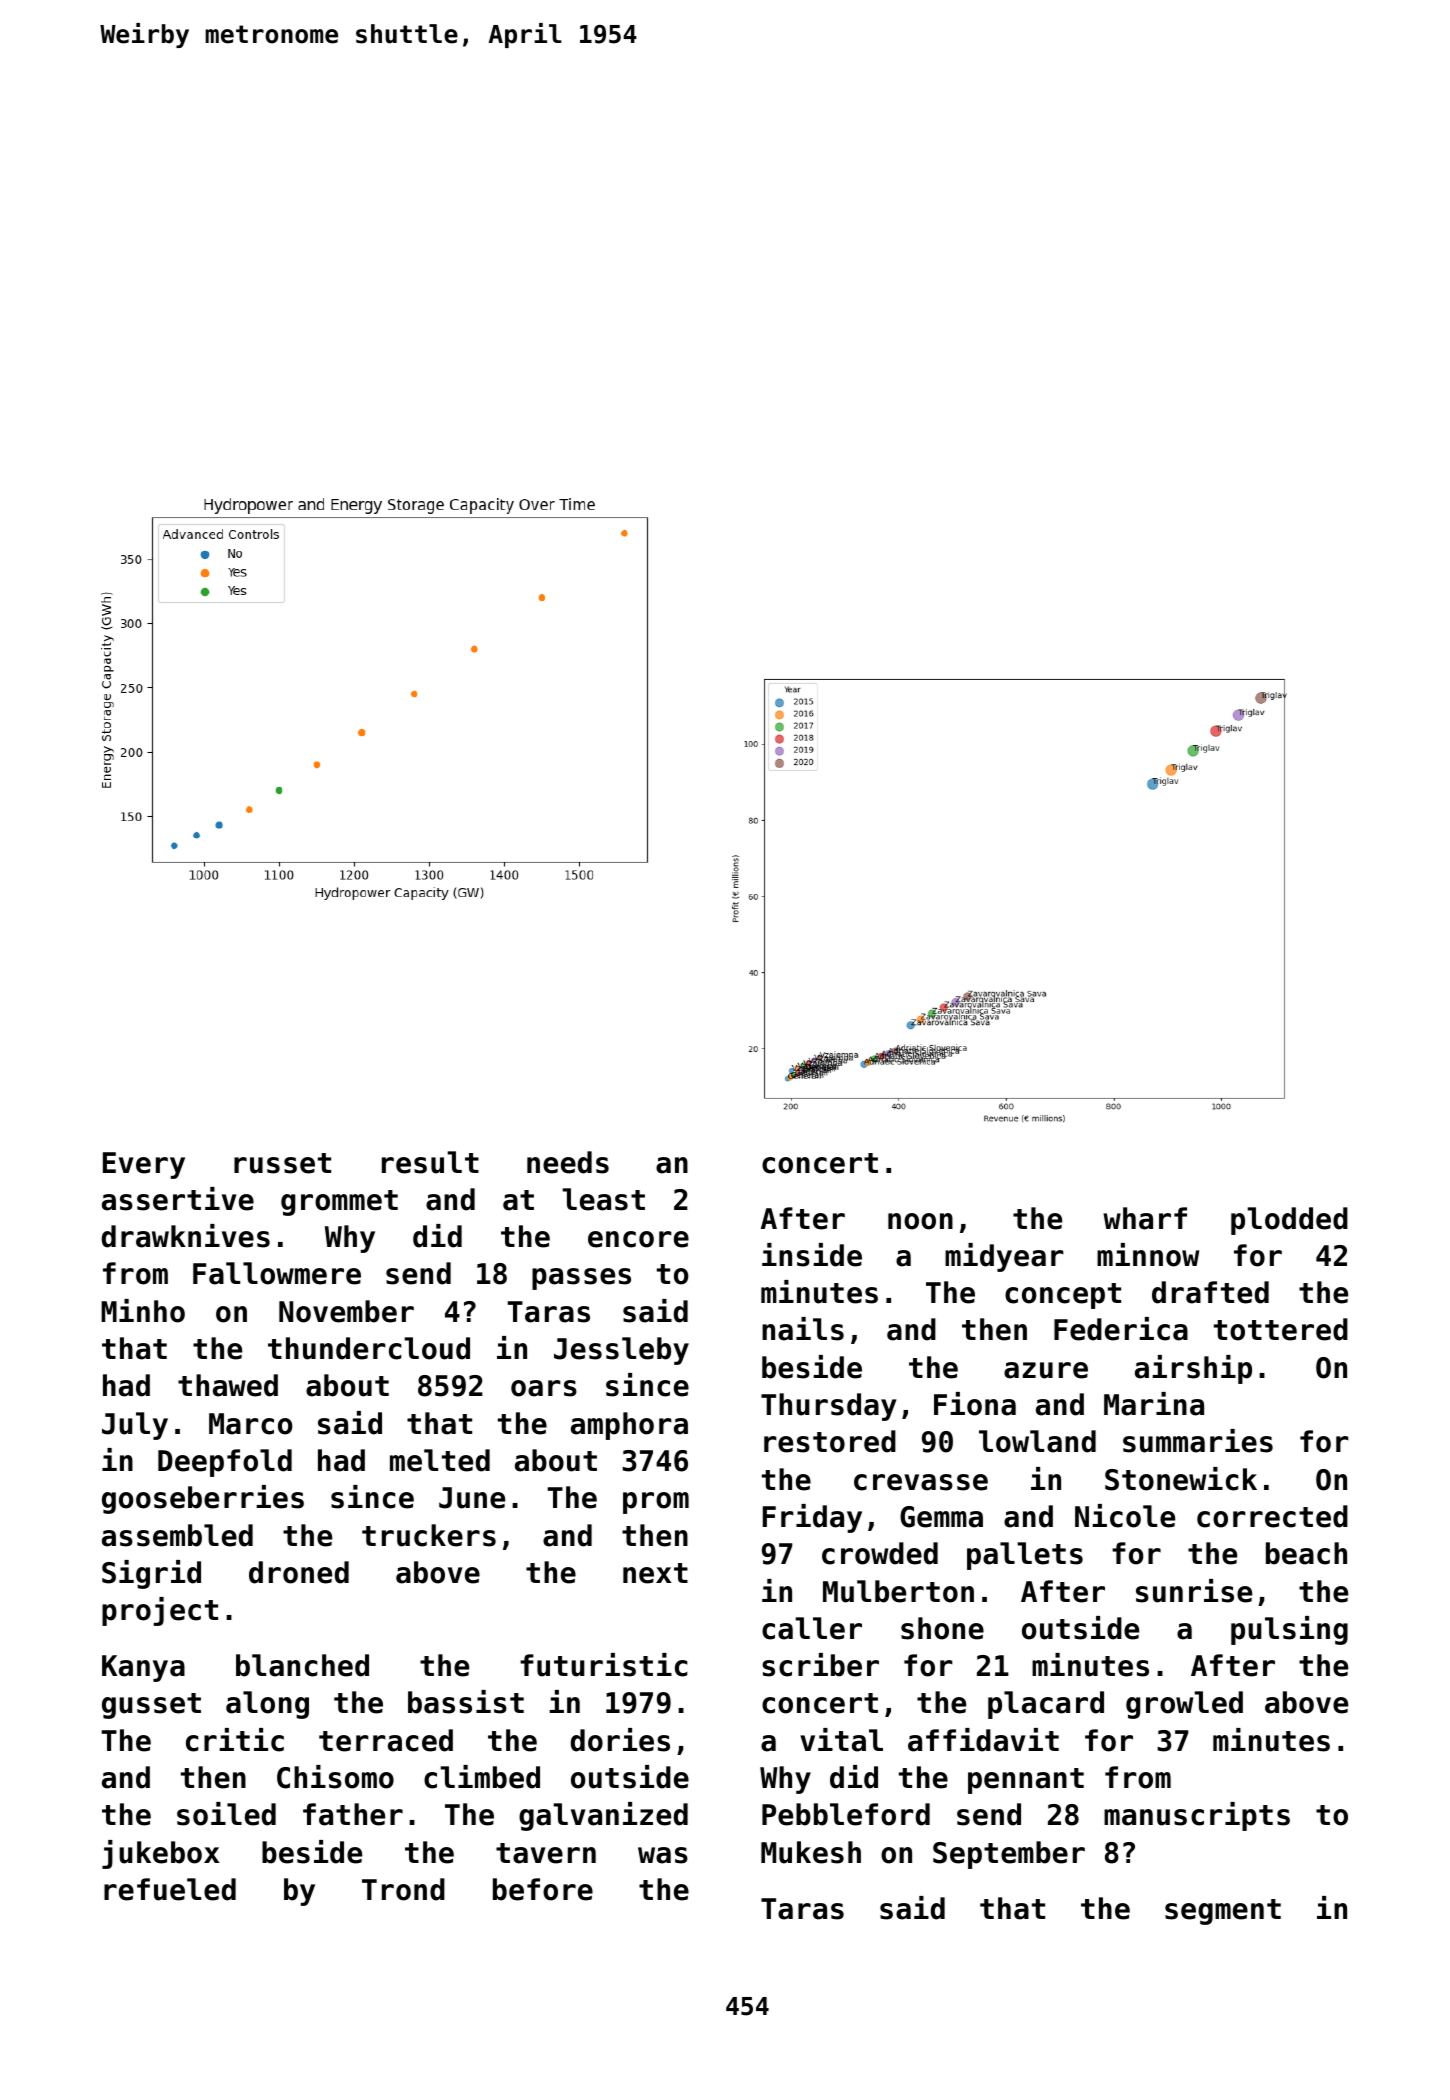  I want to click on Trond, so click(403, 1889).
